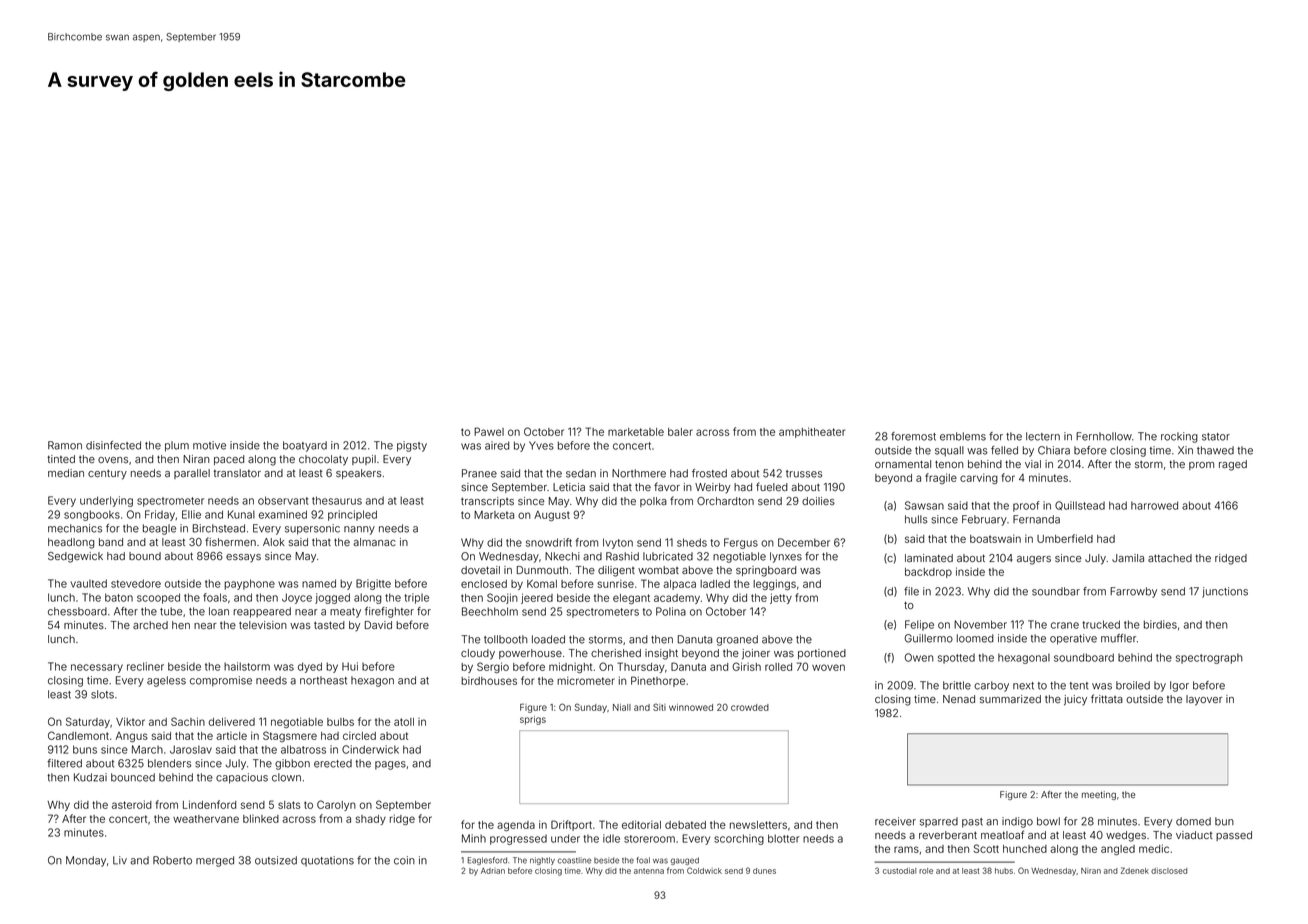 The image size is (1308, 924). What do you see at coordinates (493, 871) in the screenshot?
I see `Adrian` at bounding box center [493, 871].
